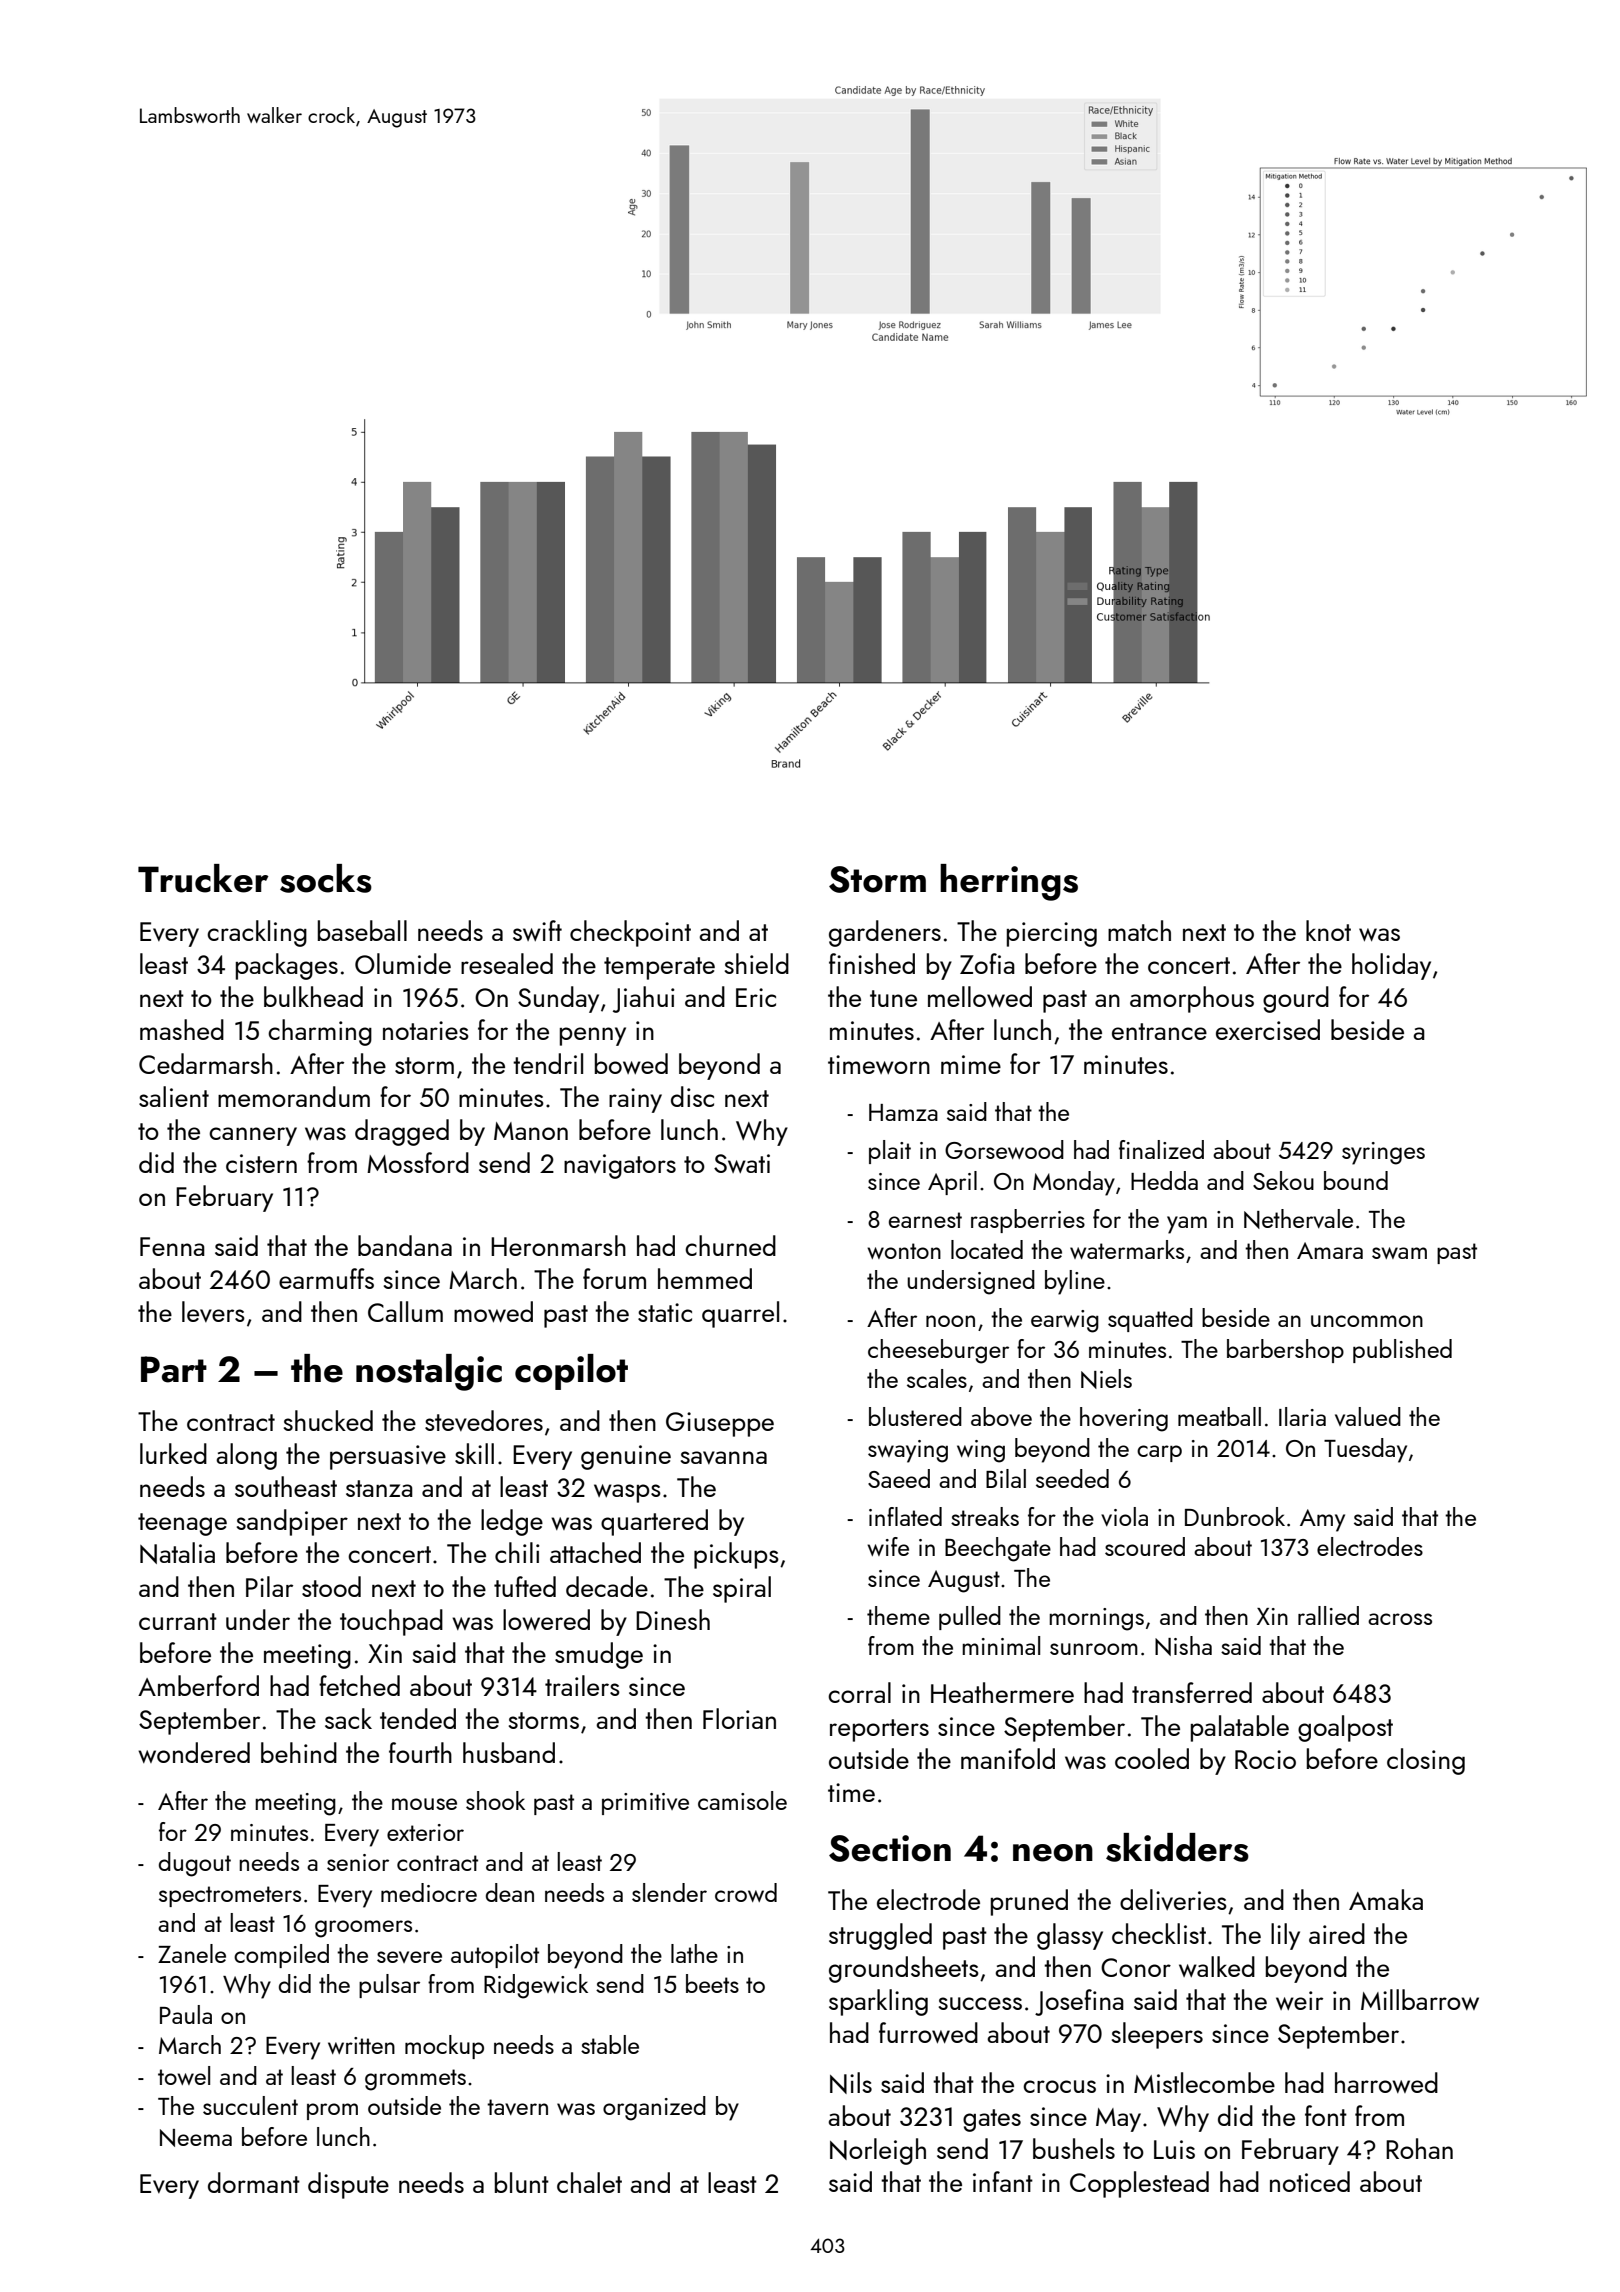 The image size is (1620, 2292). What do you see at coordinates (359, 1685) in the page?
I see `fetched` at bounding box center [359, 1685].
